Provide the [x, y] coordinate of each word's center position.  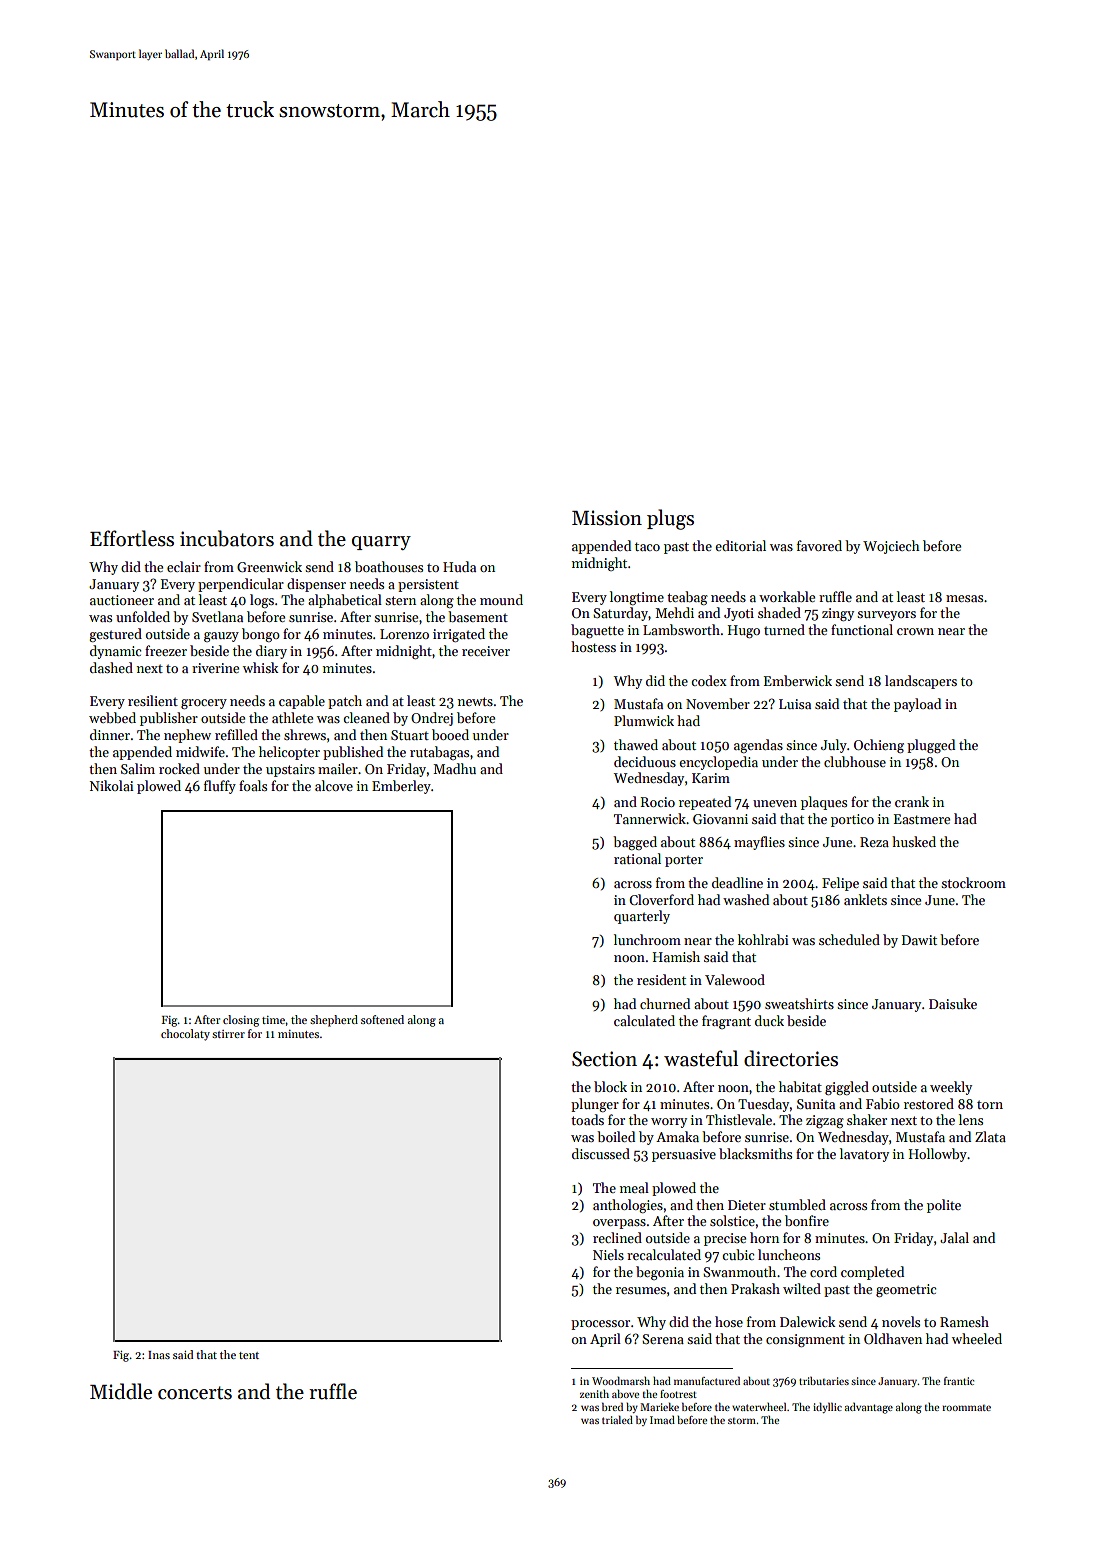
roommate [966, 1408]
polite [944, 1206]
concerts [195, 1393]
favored [819, 545]
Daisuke [953, 1003]
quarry [381, 543]
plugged [931, 746]
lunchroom [647, 939]
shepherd [334, 1021]
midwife [200, 751]
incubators [227, 538]
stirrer [228, 1034]
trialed [617, 1419]
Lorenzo [404, 634]
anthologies [628, 1206]
